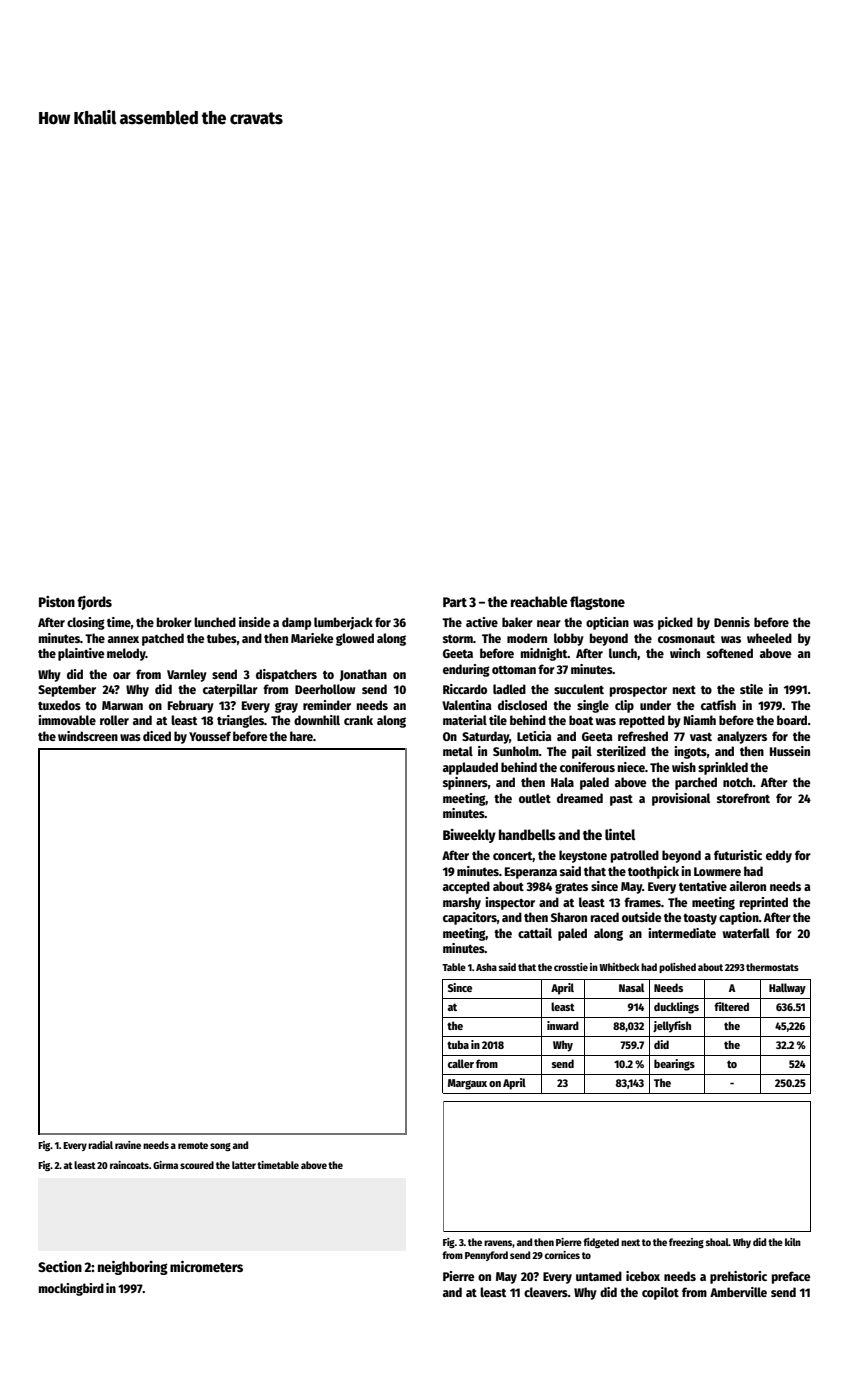 This screenshot has height=1400, width=849. Describe the element at coordinates (100, 1145) in the screenshot. I see `radial` at that location.
